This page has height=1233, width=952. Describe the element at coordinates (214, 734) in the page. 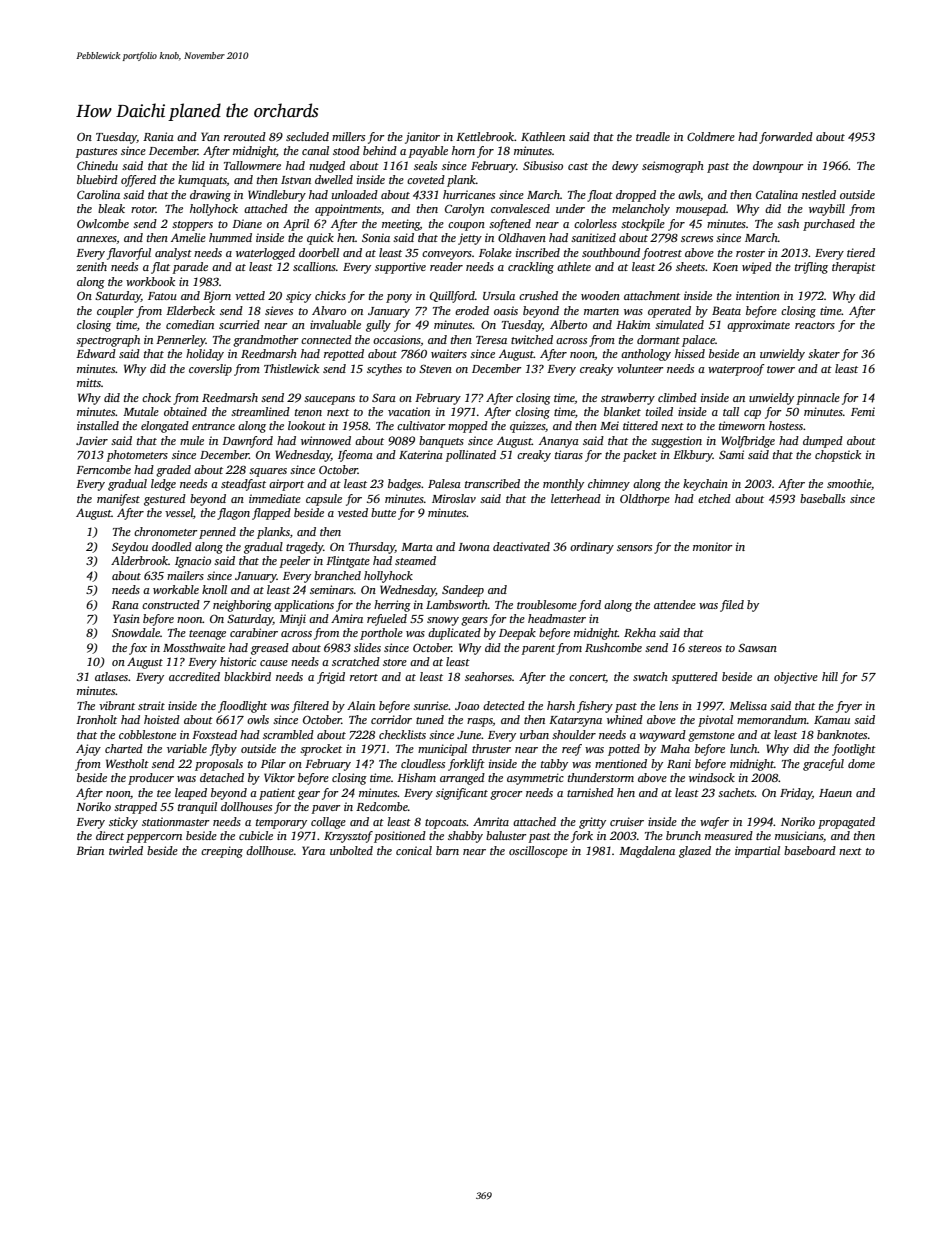

I see `Foxstead` at that location.
